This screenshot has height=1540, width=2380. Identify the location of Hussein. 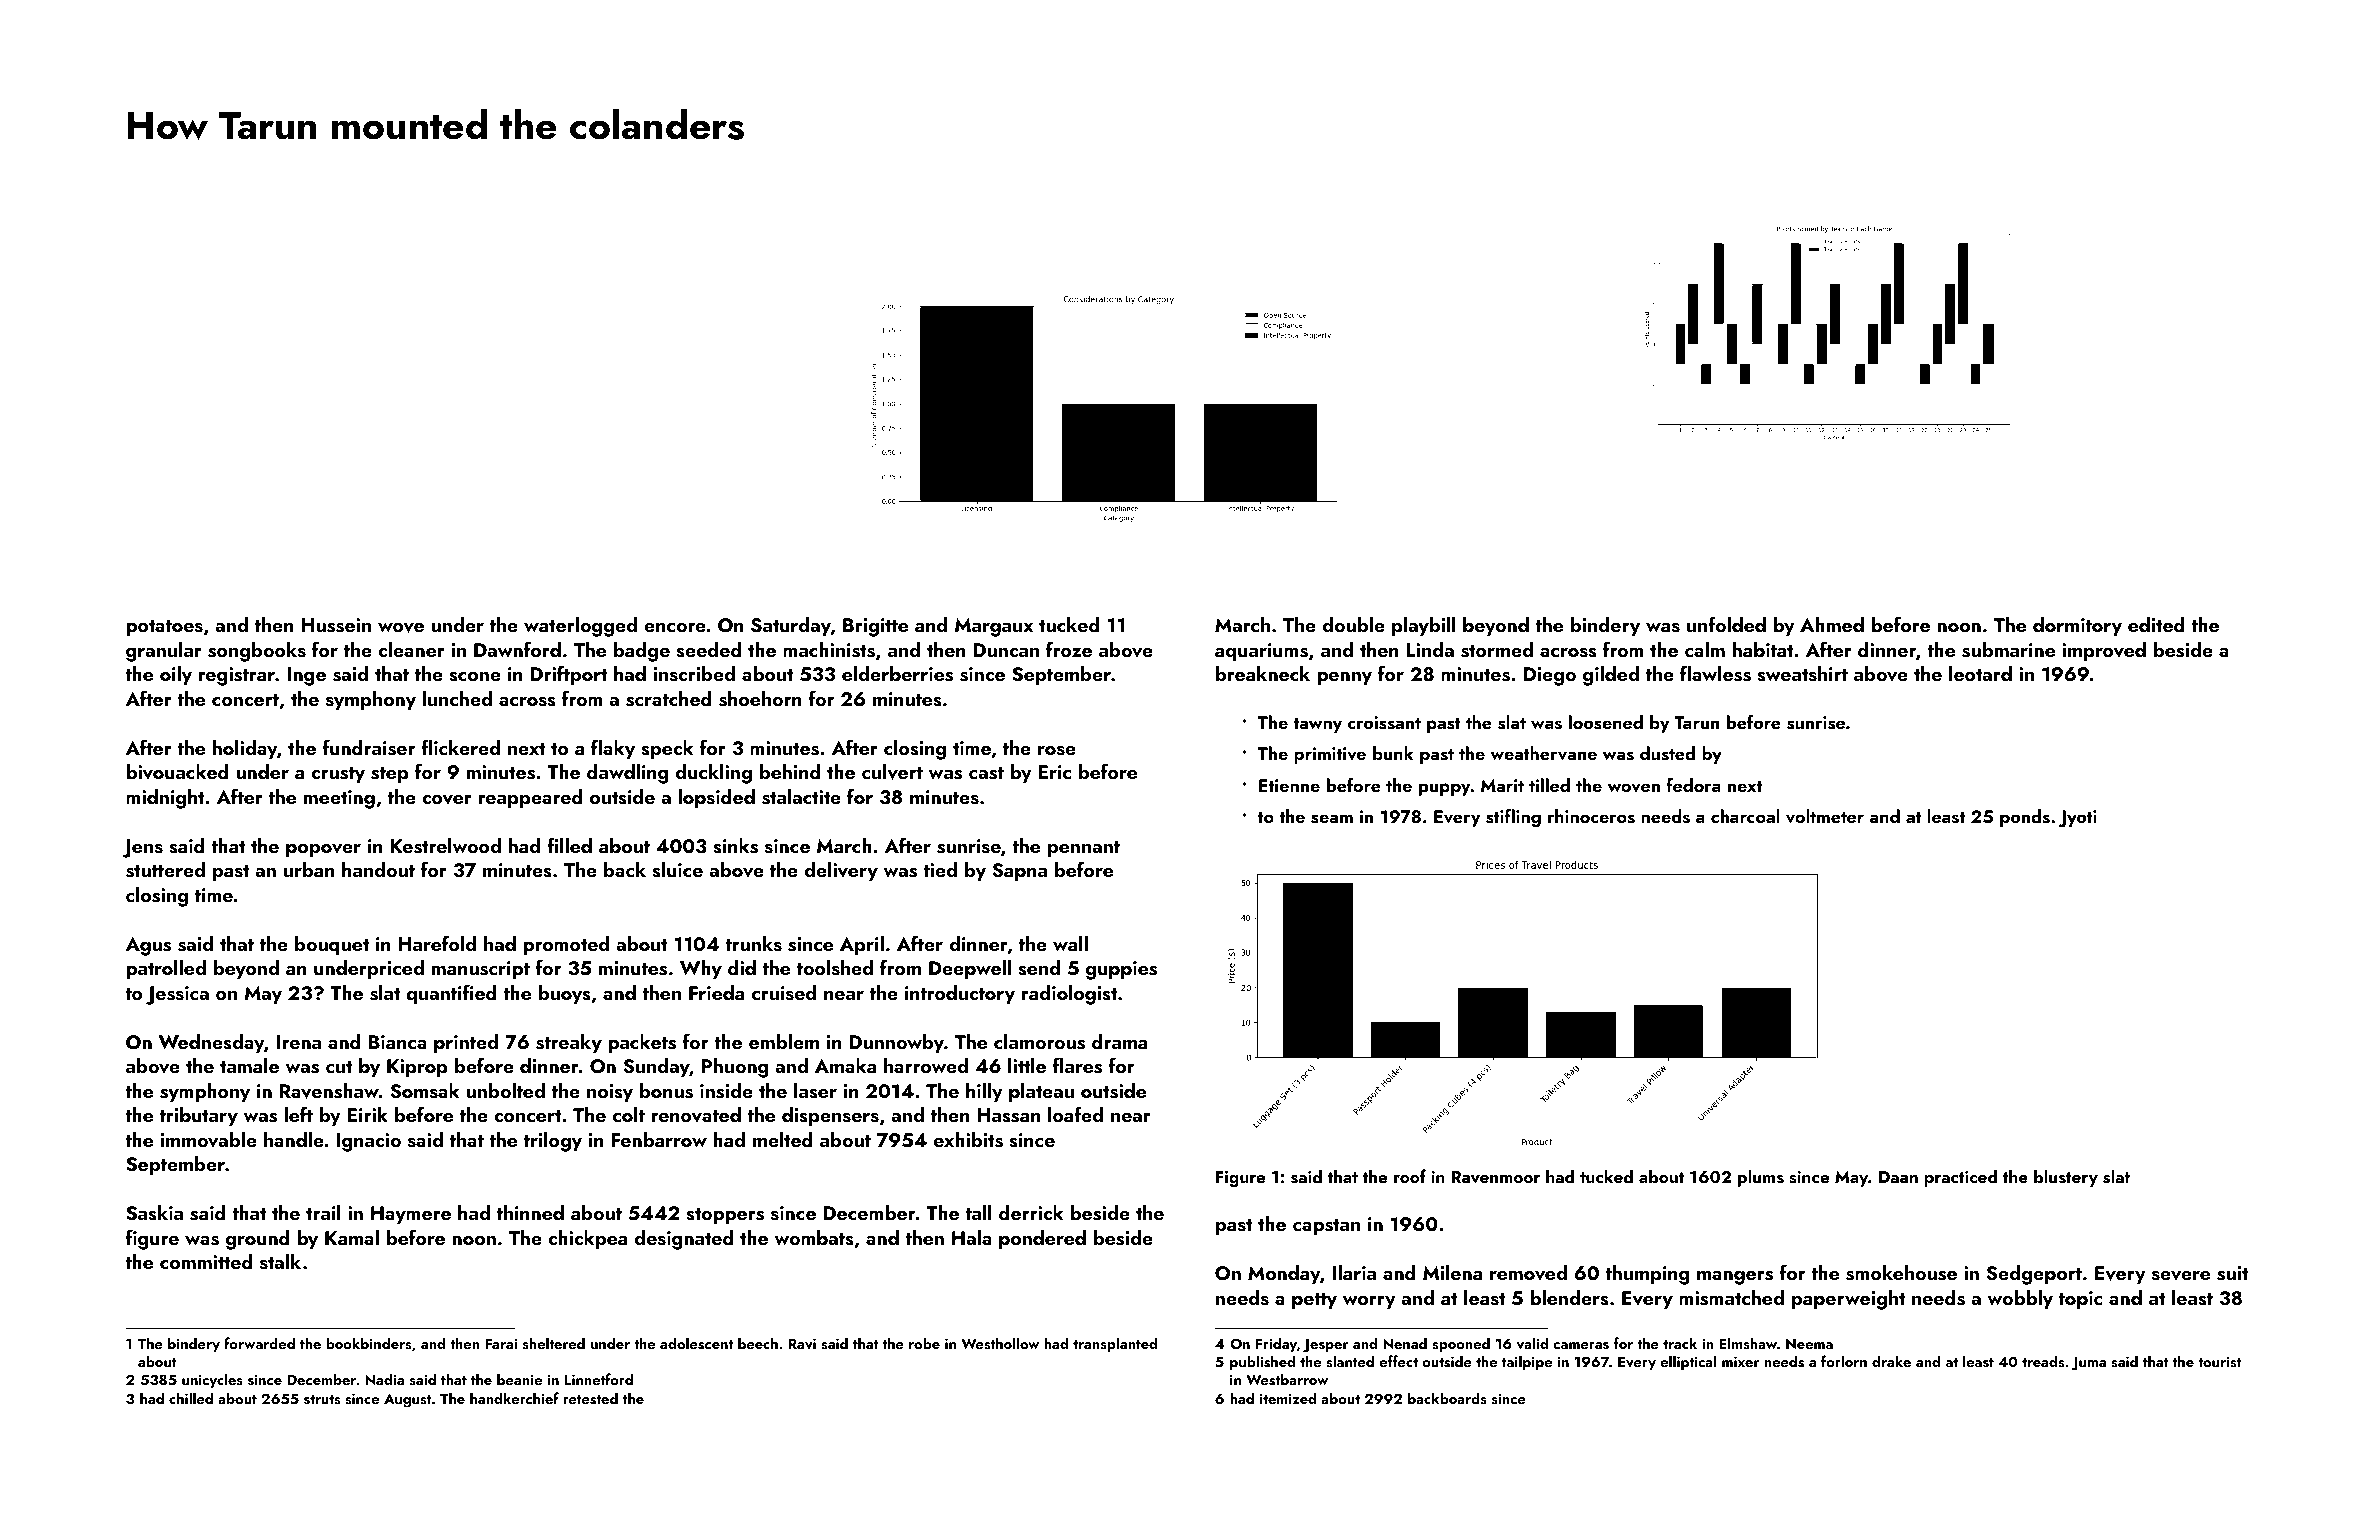
(336, 625).
